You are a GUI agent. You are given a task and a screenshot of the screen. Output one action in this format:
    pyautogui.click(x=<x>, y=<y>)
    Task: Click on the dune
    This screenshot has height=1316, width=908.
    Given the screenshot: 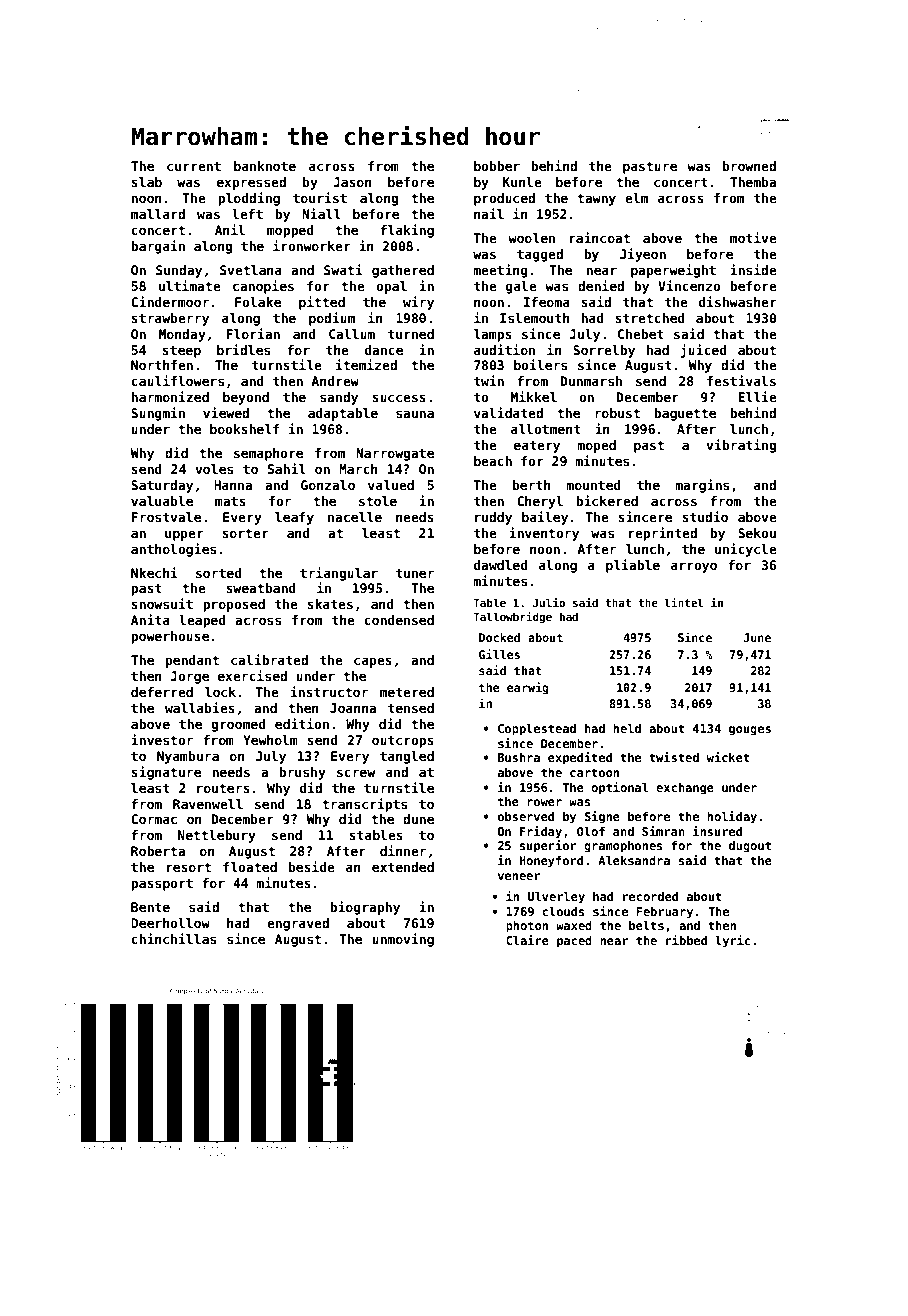 What is the action you would take?
    pyautogui.click(x=418, y=819)
